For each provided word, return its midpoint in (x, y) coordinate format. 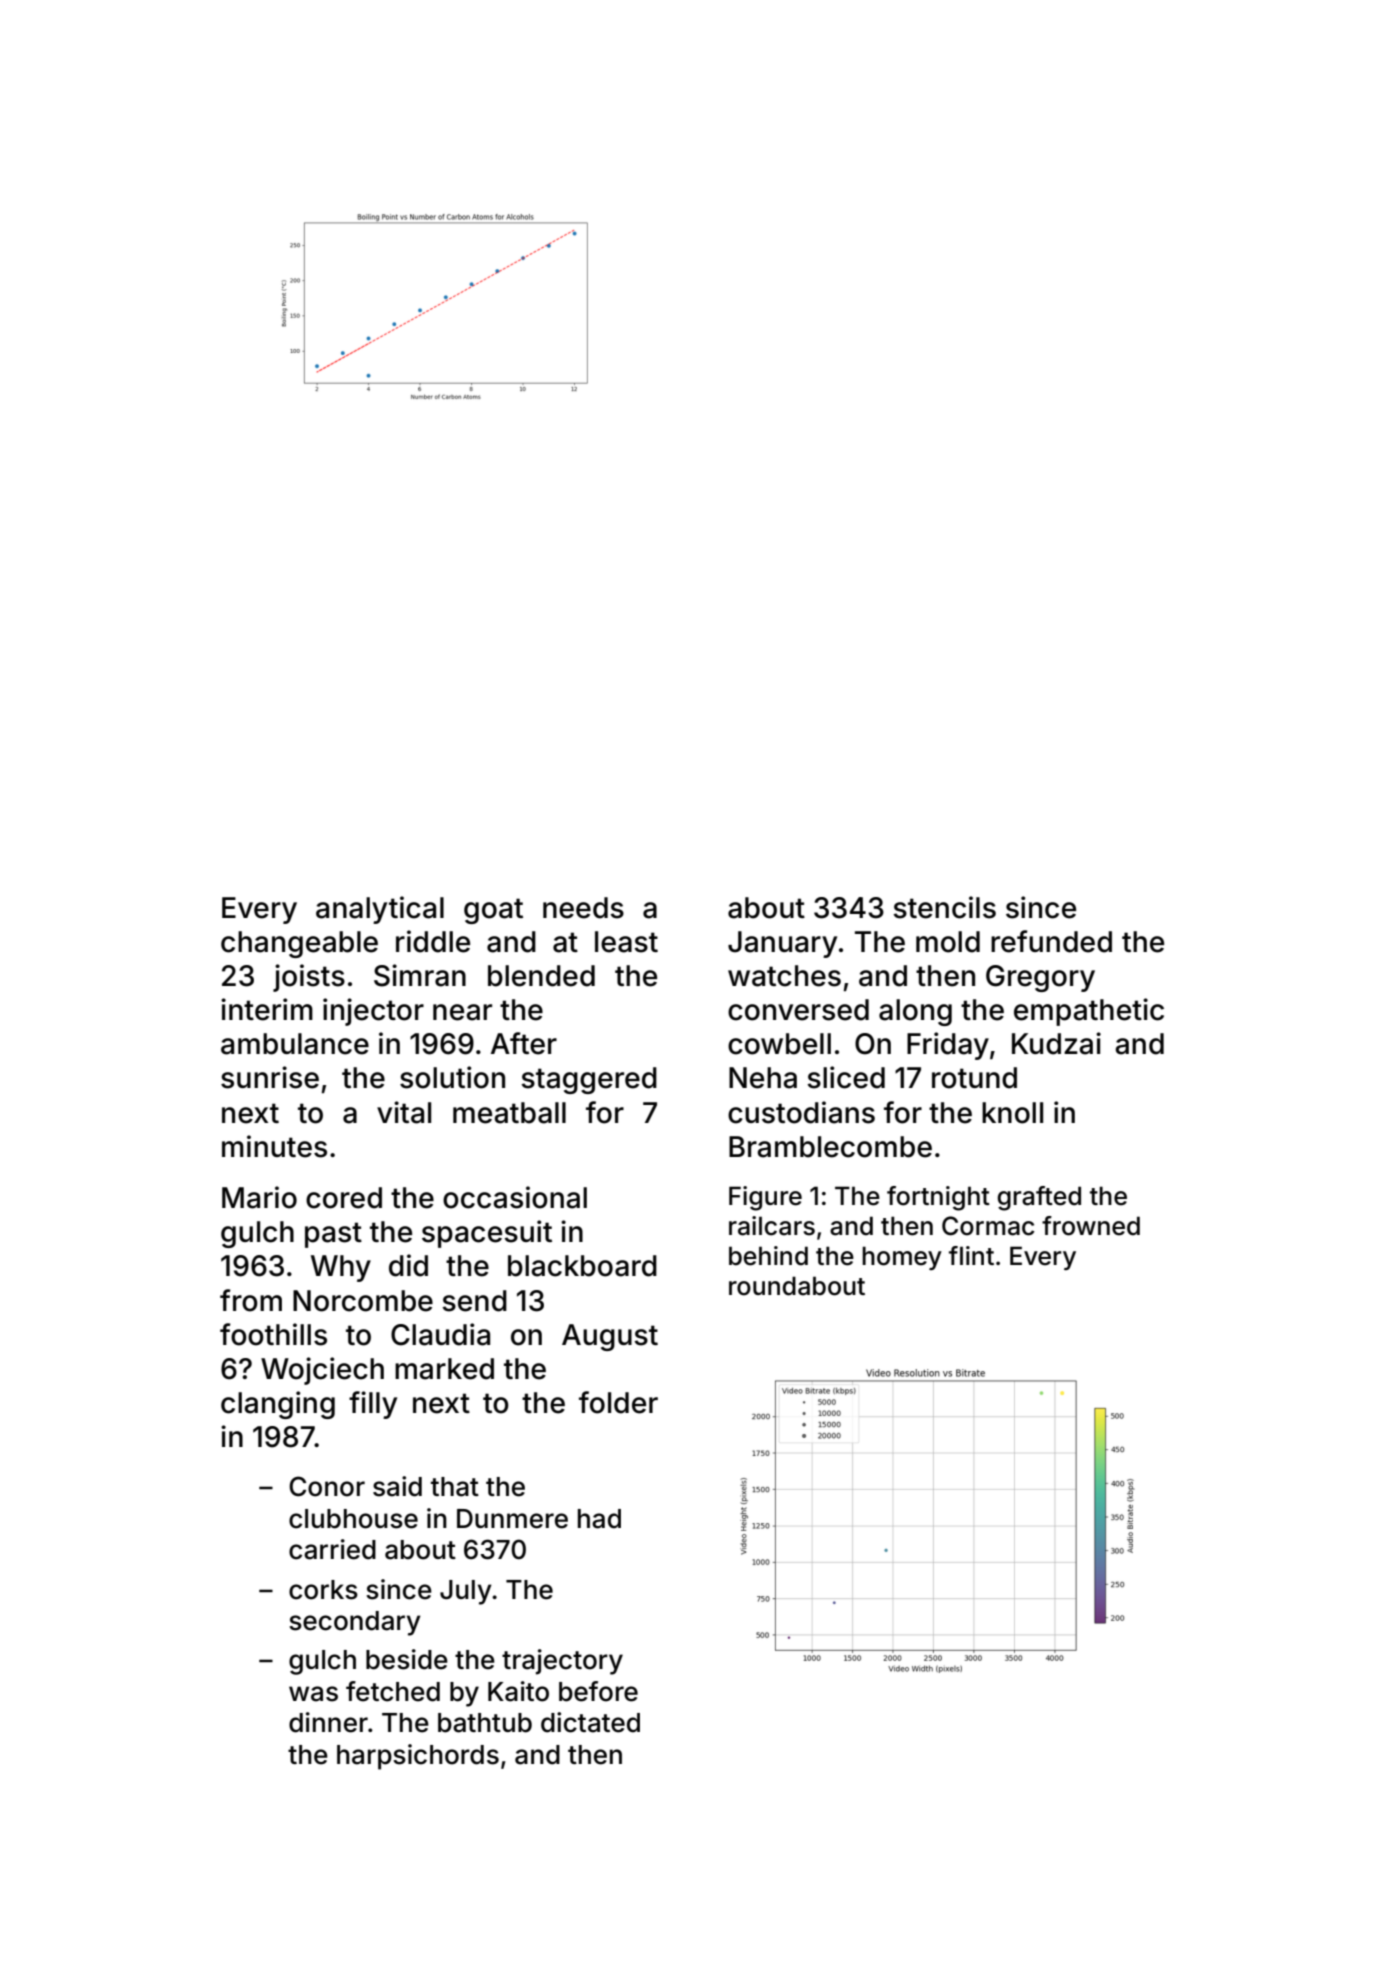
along (915, 1012)
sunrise (270, 1077)
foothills (273, 1334)
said (397, 1486)
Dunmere (512, 1519)
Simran (420, 975)
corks (323, 1590)
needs (583, 908)
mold (948, 942)
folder (618, 1402)
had (599, 1519)
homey (902, 1258)
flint (971, 1255)
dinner (328, 1722)
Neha (763, 1078)
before (598, 1691)
